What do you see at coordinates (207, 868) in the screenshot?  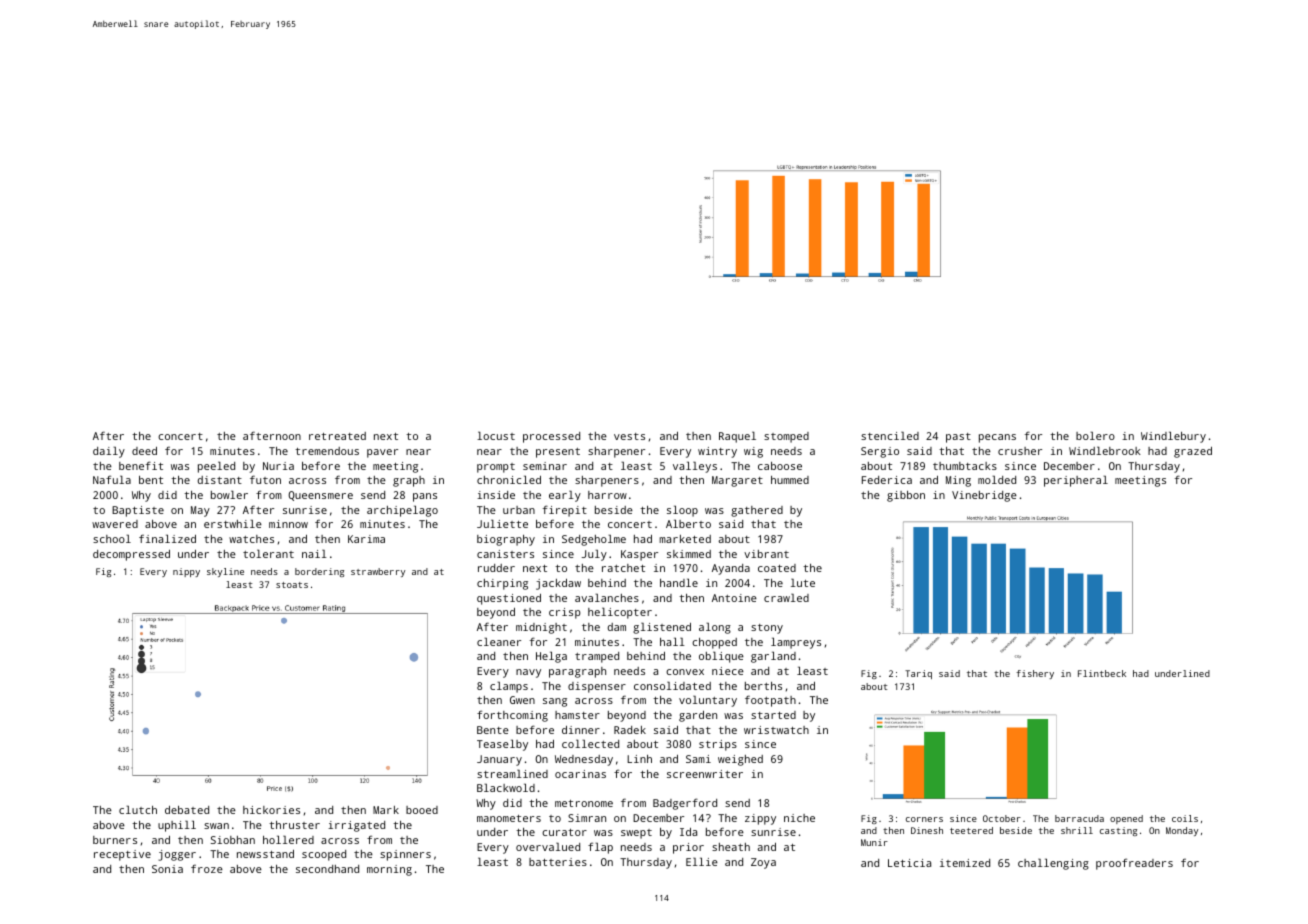 I see `froze` at bounding box center [207, 868].
